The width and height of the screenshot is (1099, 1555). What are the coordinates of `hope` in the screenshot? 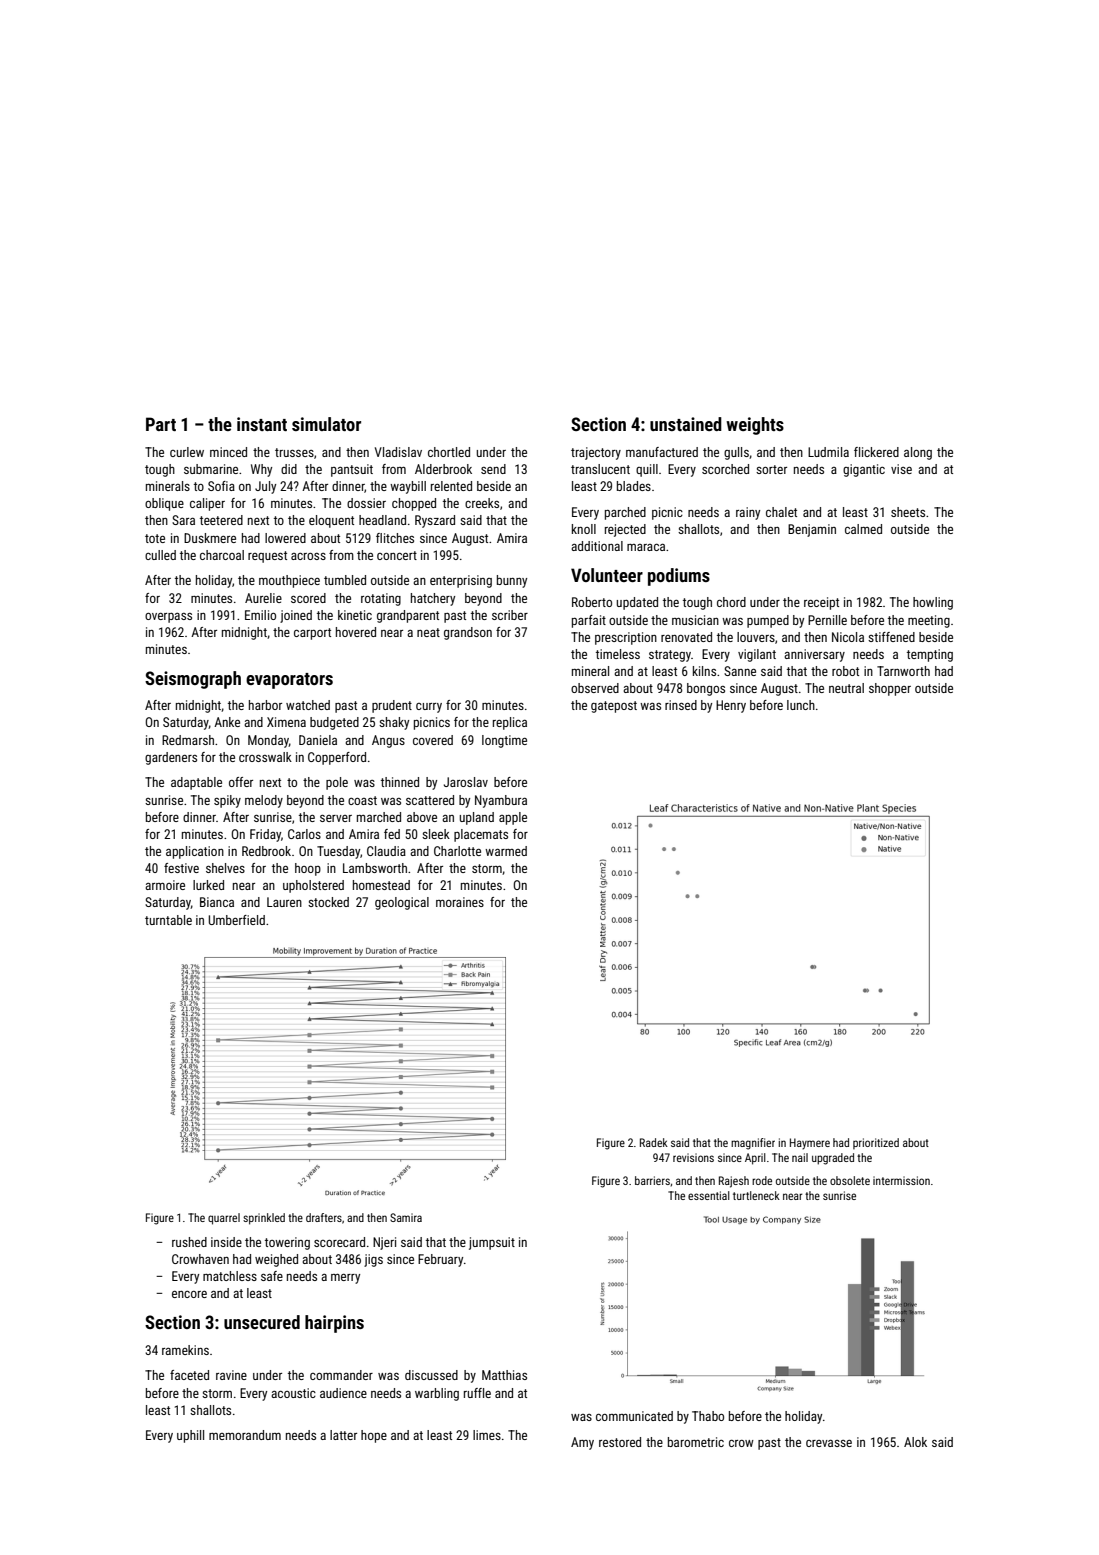 It's located at (374, 1436).
